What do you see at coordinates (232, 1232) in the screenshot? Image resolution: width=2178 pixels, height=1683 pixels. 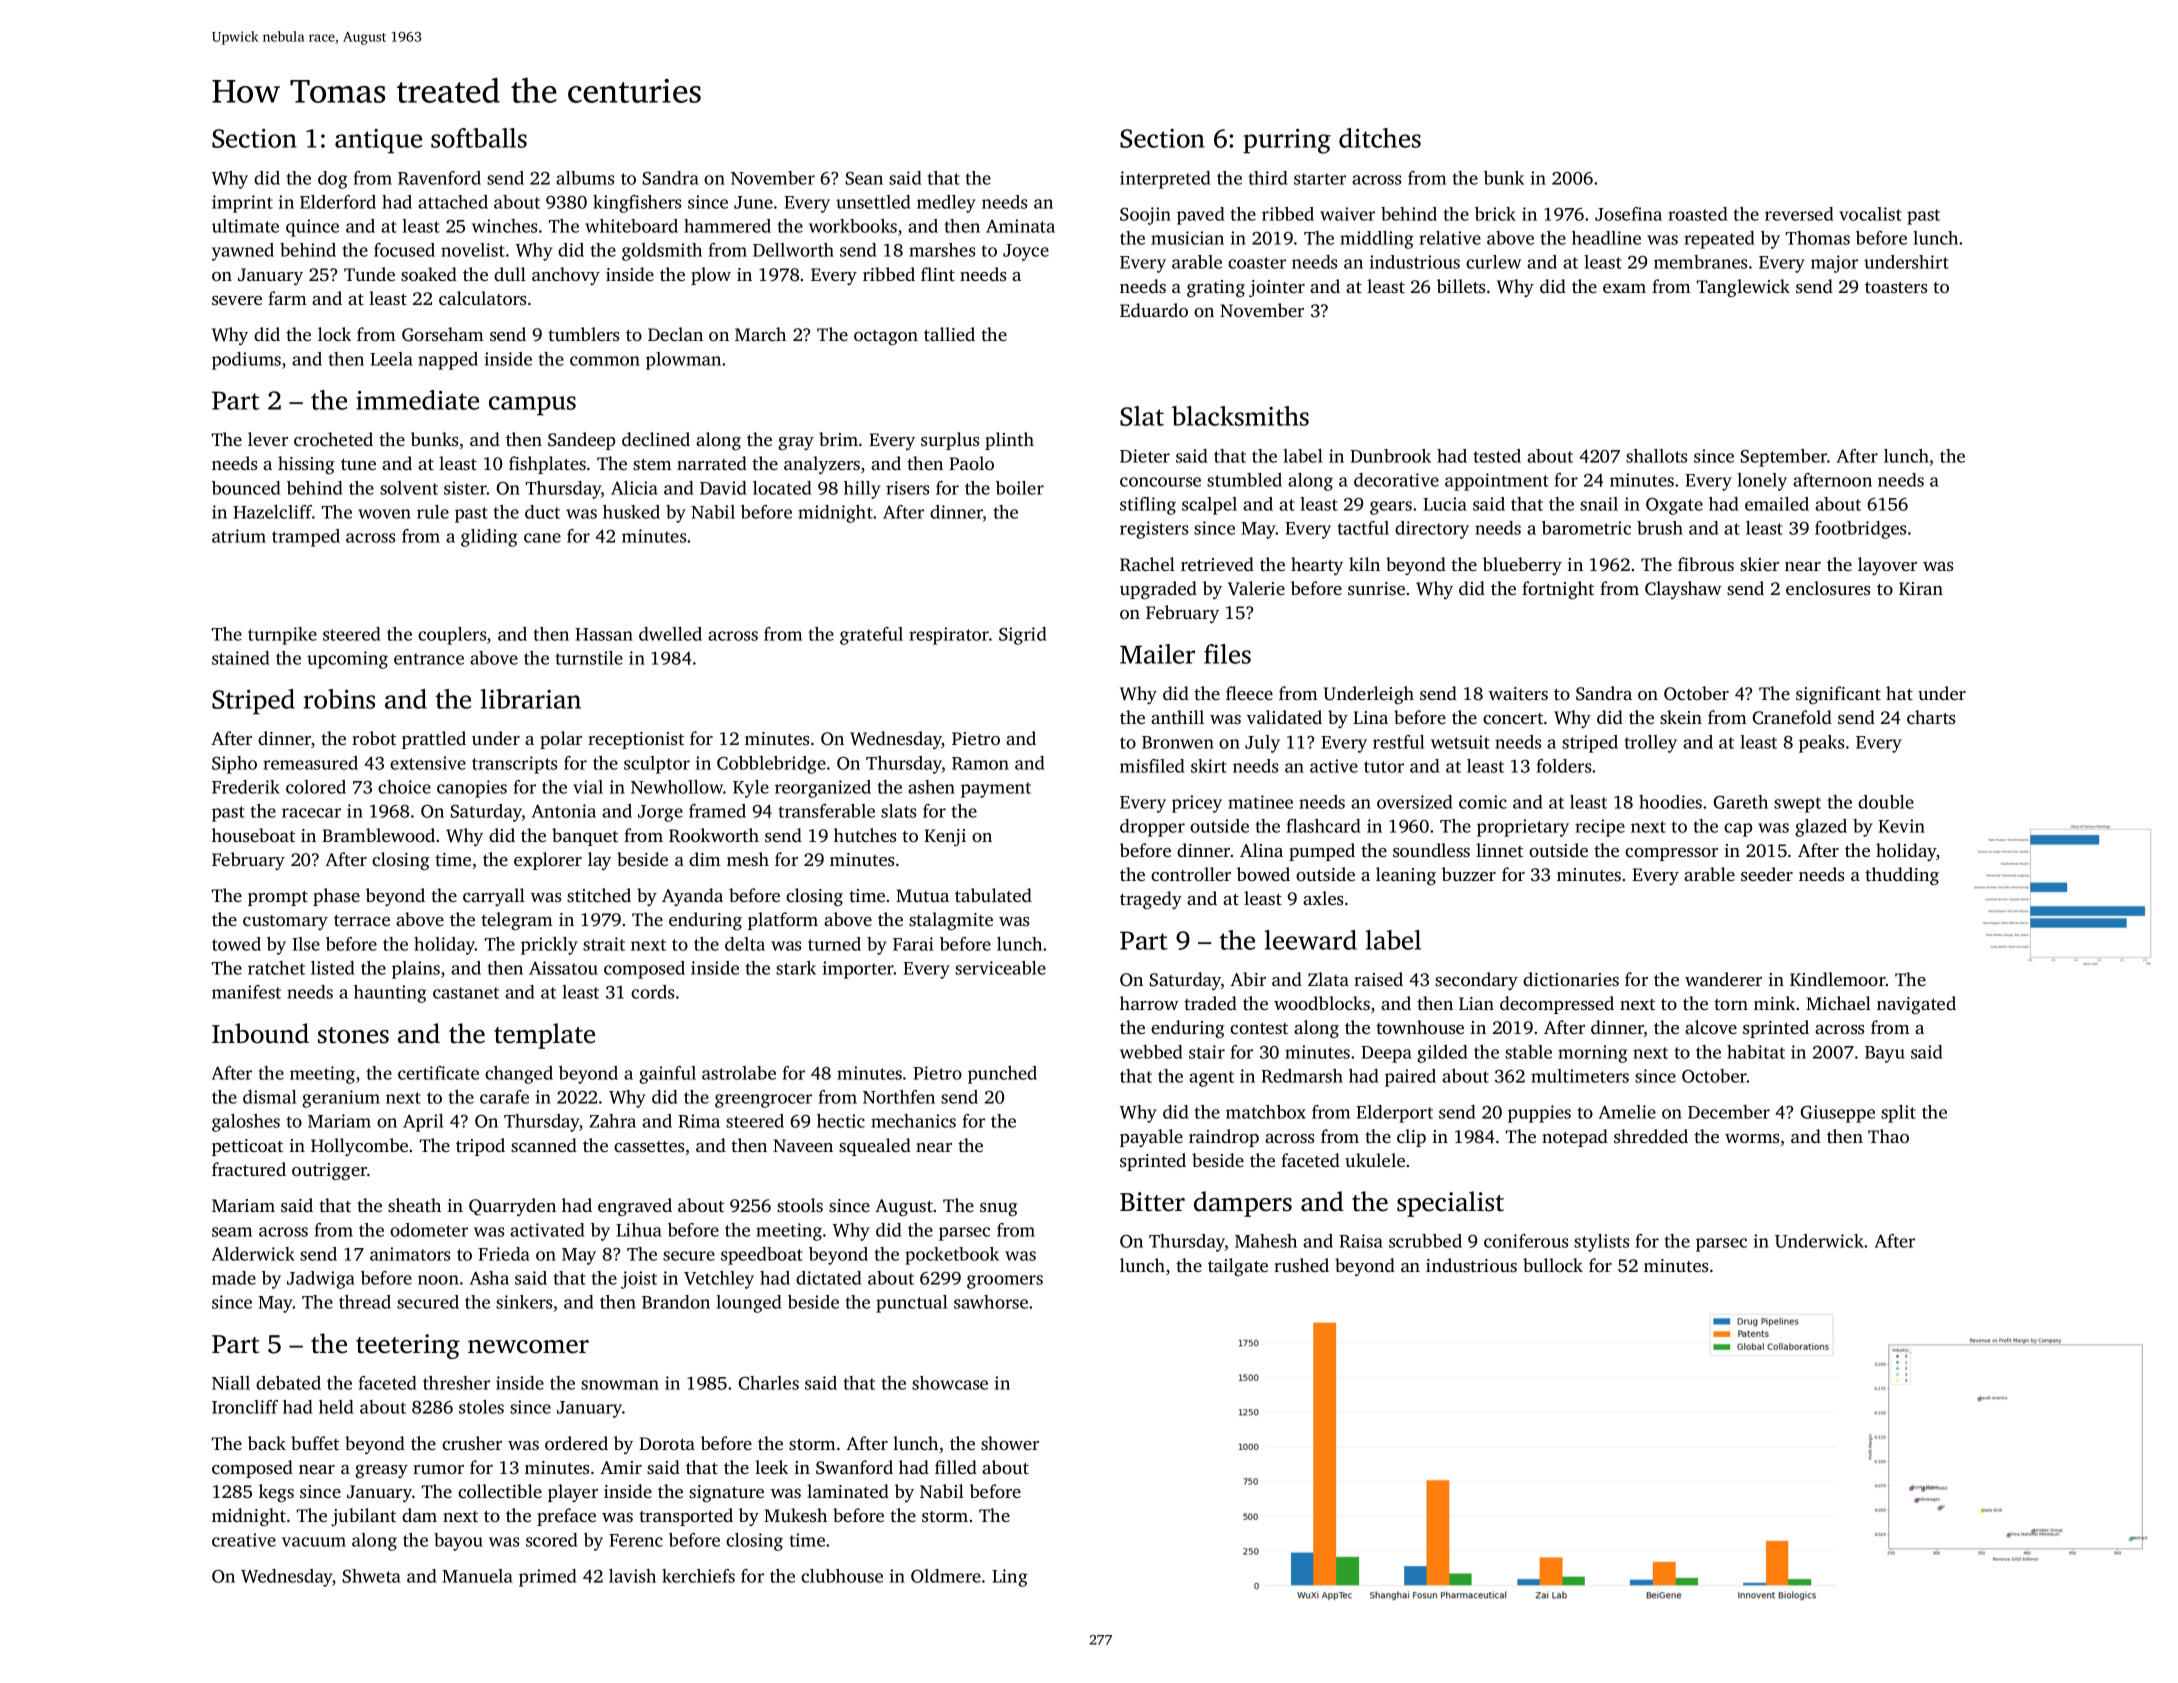 I see `seam` at bounding box center [232, 1232].
